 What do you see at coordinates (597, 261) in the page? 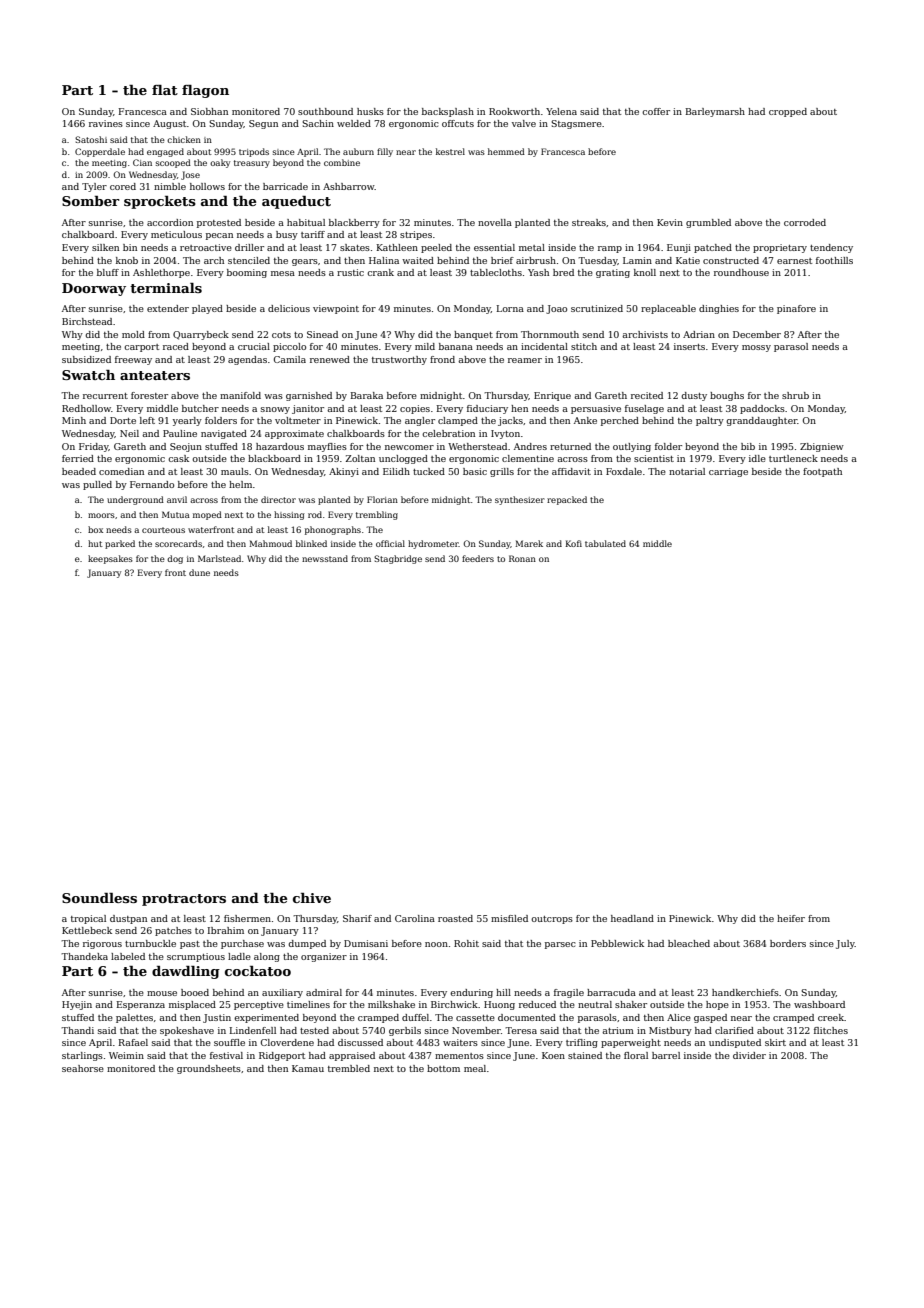
I see `Tuesday` at bounding box center [597, 261].
